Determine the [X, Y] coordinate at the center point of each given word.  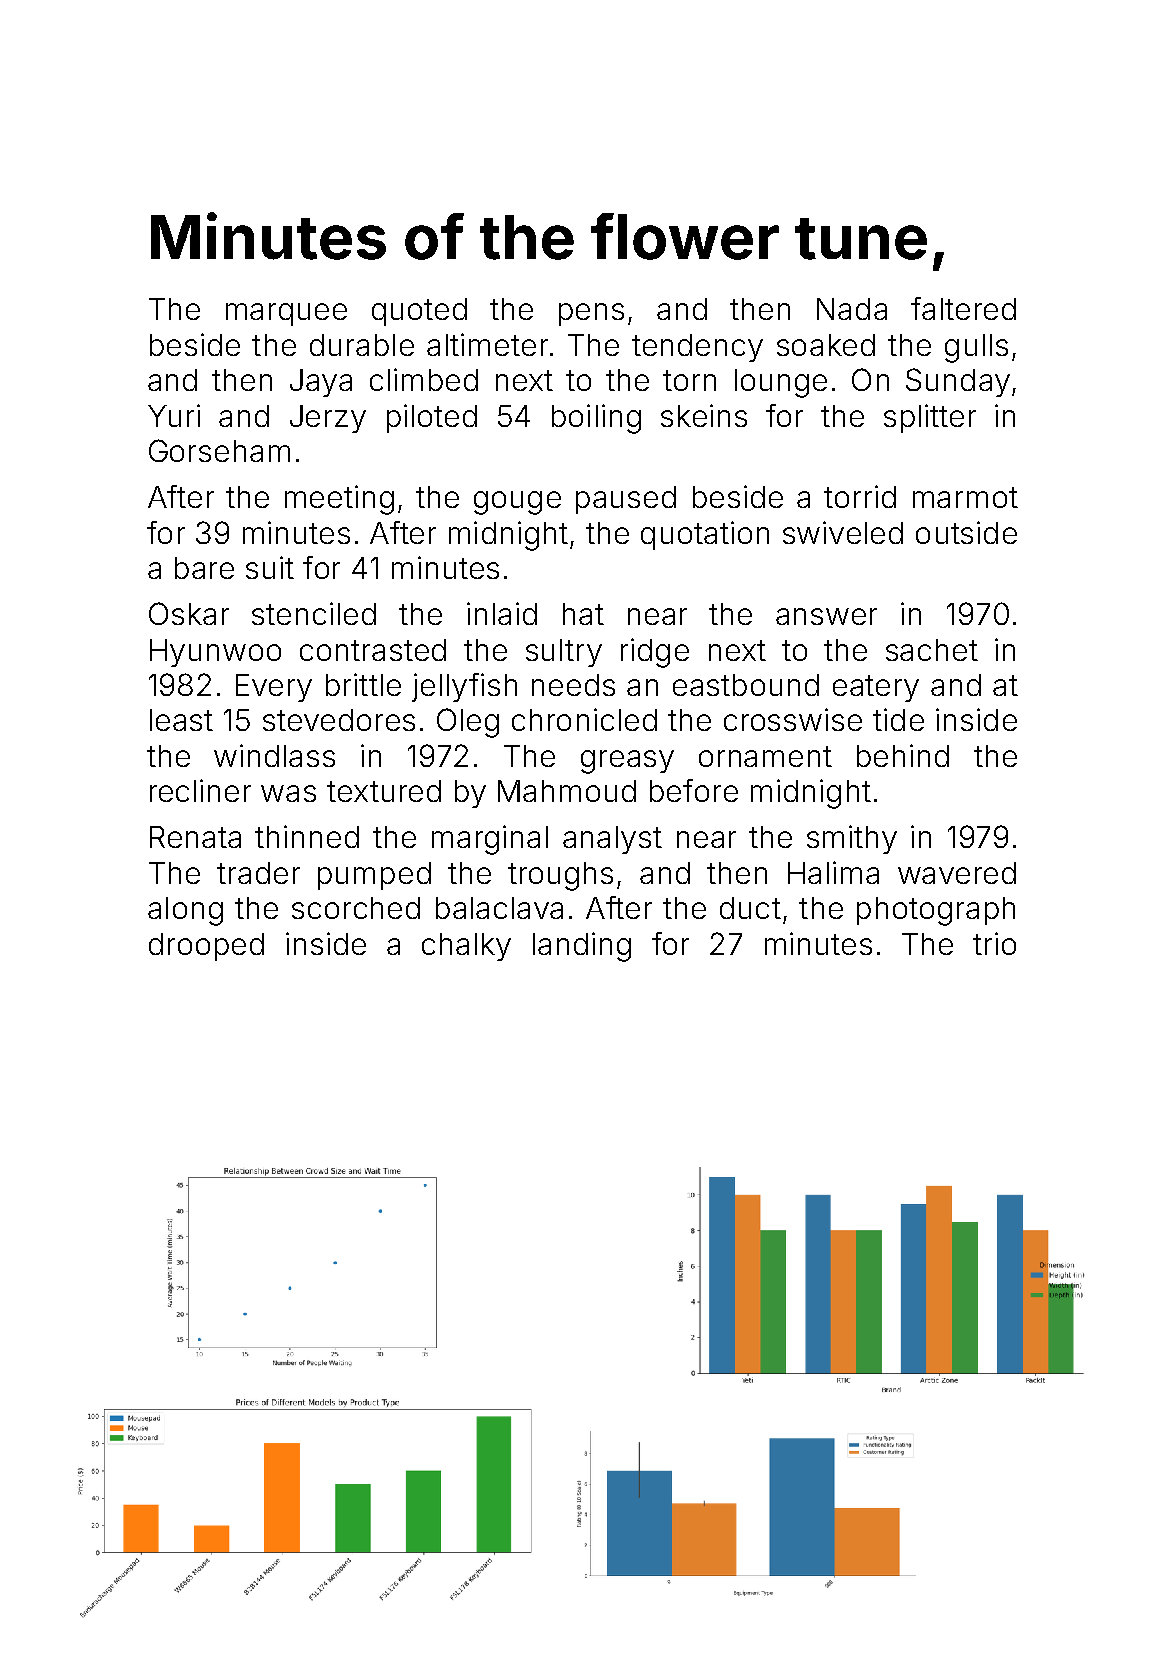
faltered [963, 308]
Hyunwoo [215, 653]
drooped [206, 947]
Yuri [174, 415]
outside [966, 532]
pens [591, 314]
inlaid [502, 613]
